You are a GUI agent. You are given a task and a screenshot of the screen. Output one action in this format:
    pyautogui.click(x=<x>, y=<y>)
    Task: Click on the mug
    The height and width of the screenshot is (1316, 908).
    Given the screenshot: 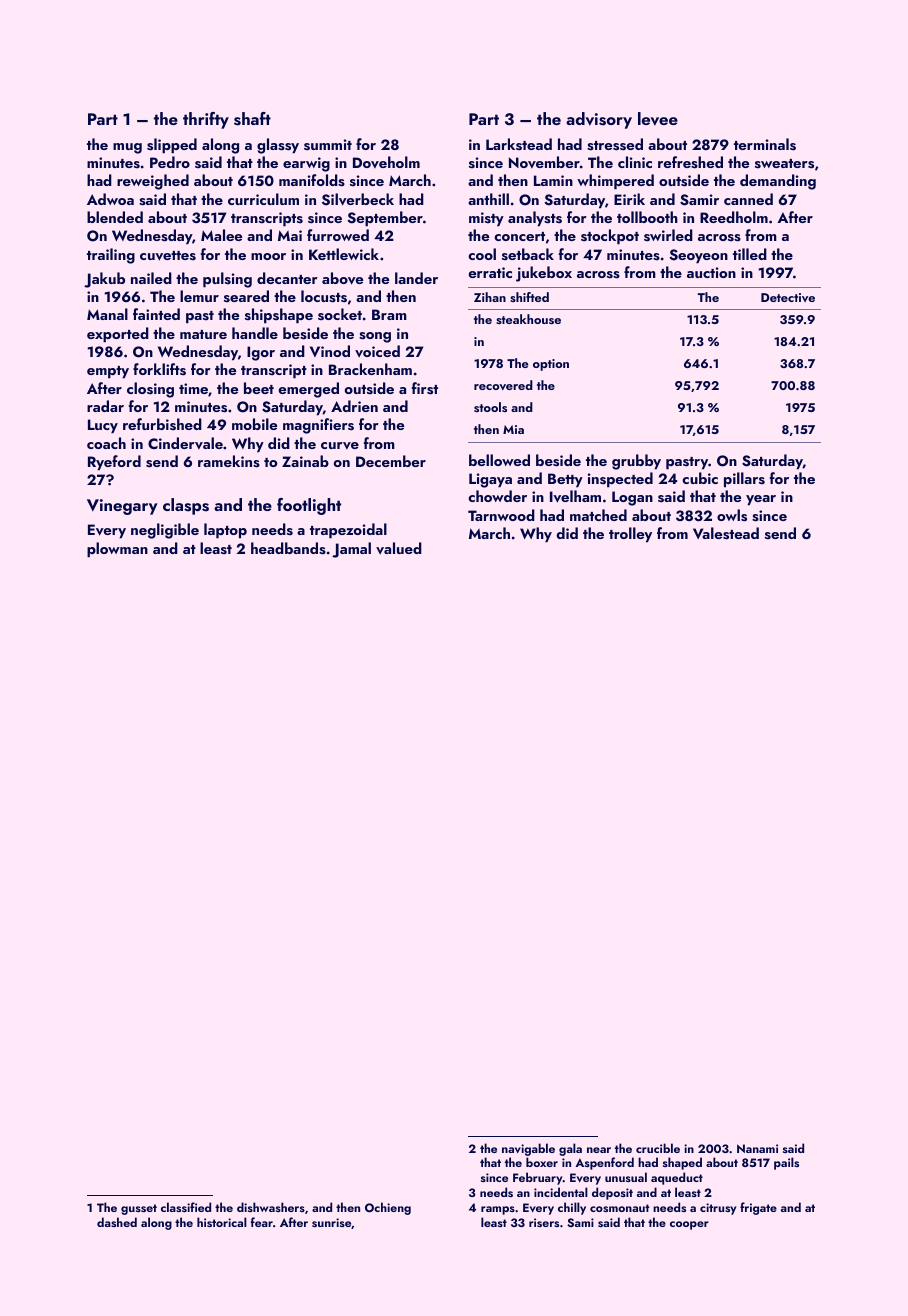 What is the action you would take?
    pyautogui.click(x=127, y=148)
